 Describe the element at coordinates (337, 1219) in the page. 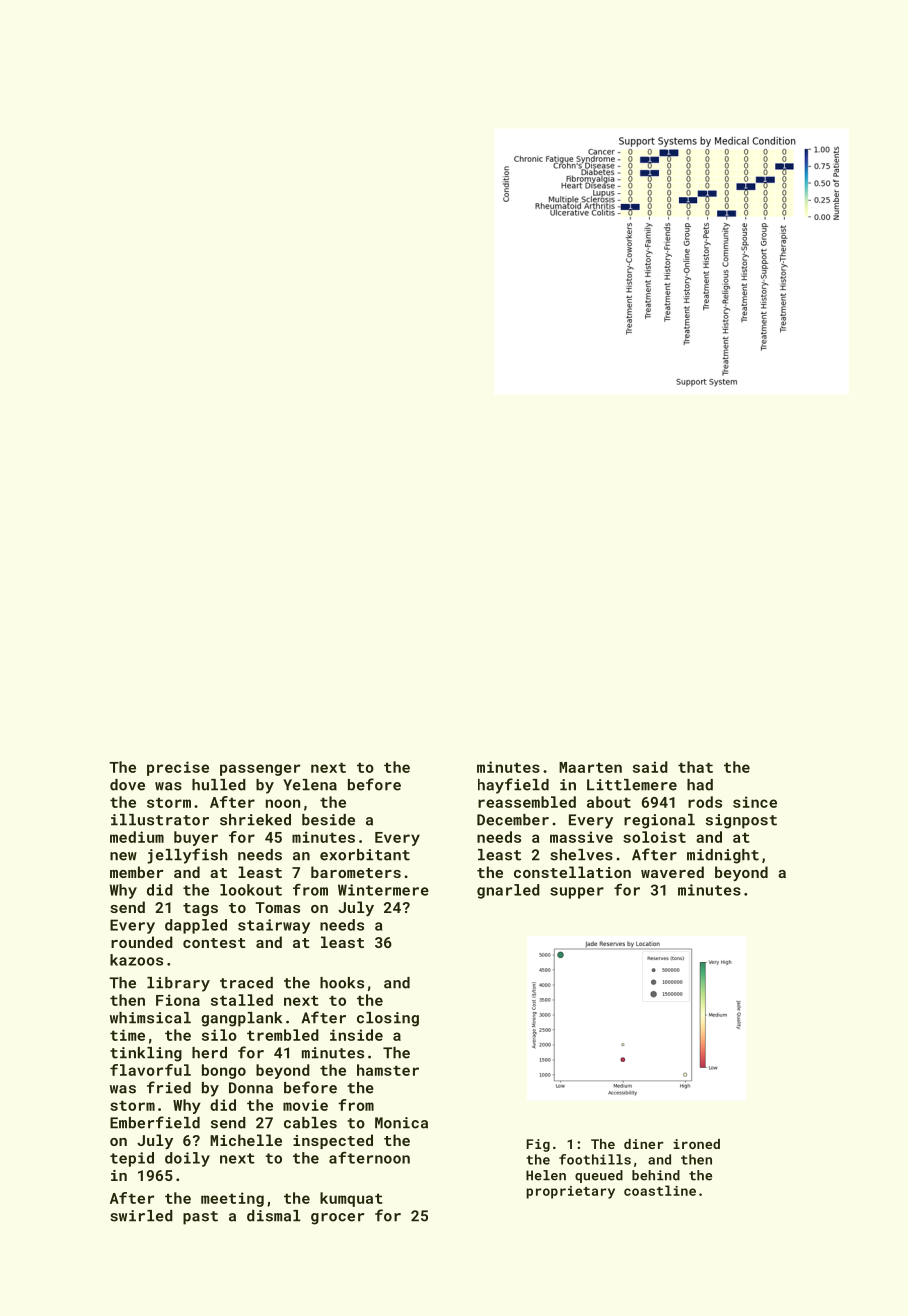

I see `grocer` at that location.
